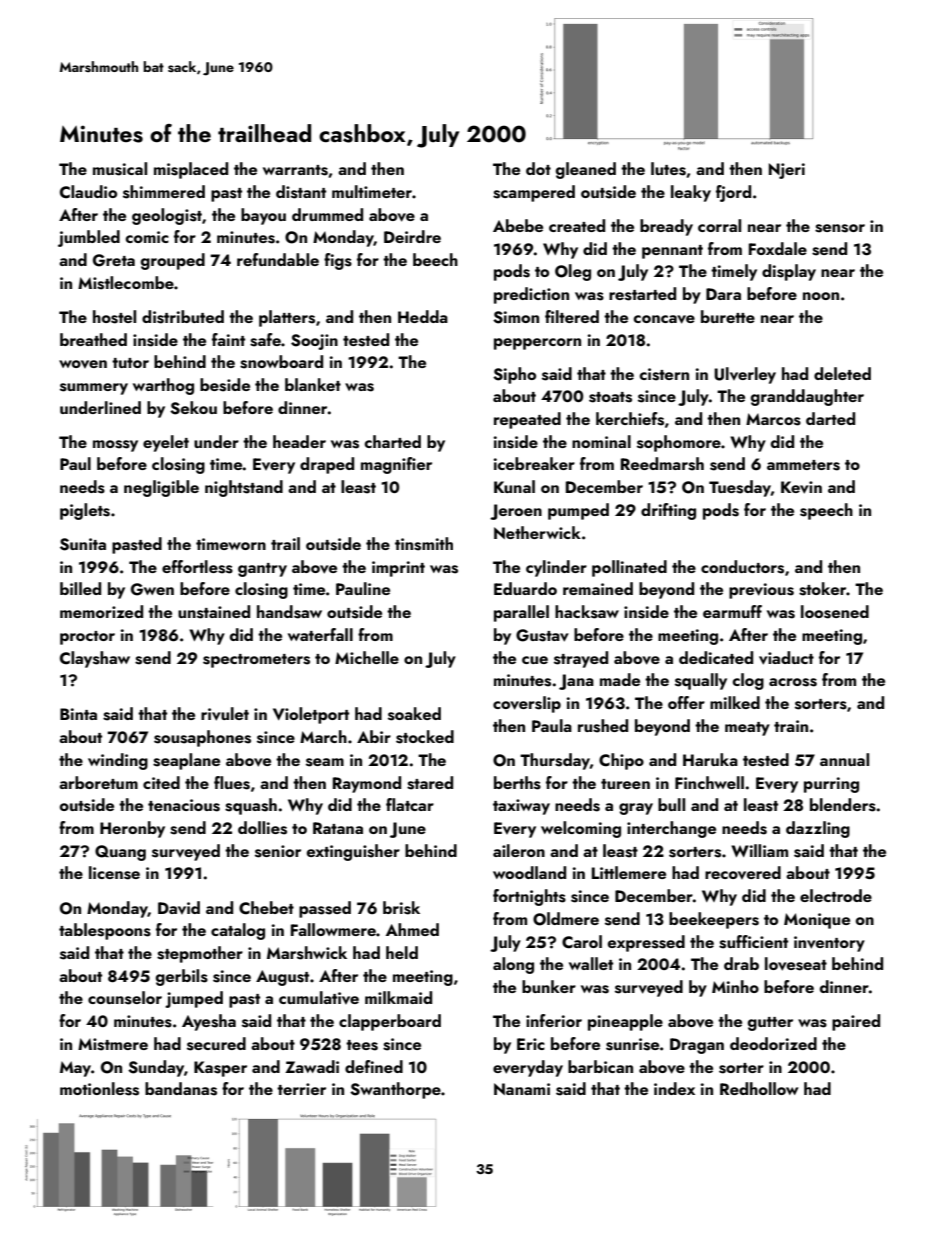  Describe the element at coordinates (840, 228) in the page. I see `sensor` at that location.
